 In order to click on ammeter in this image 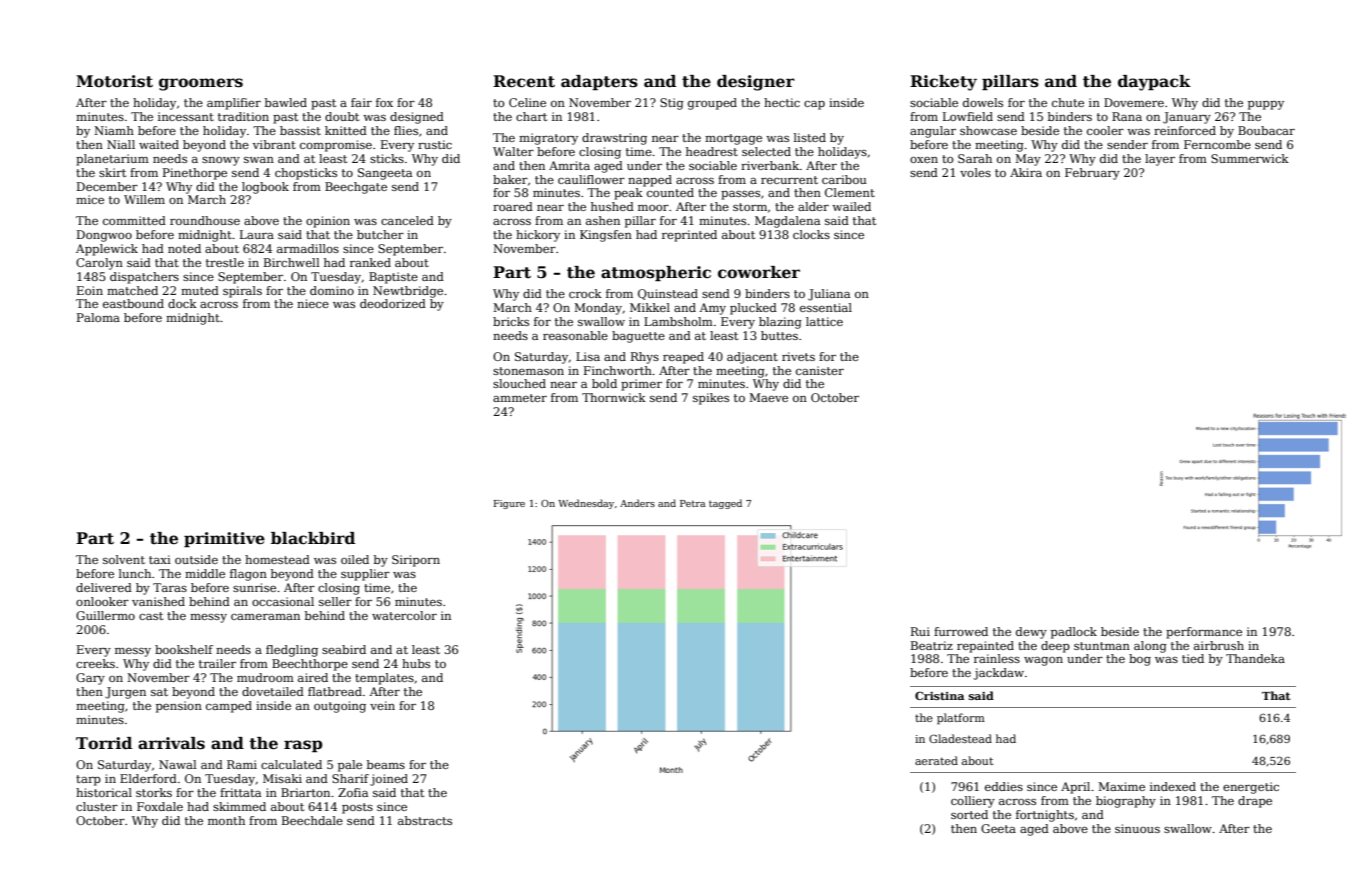, I will do `click(520, 398)`.
